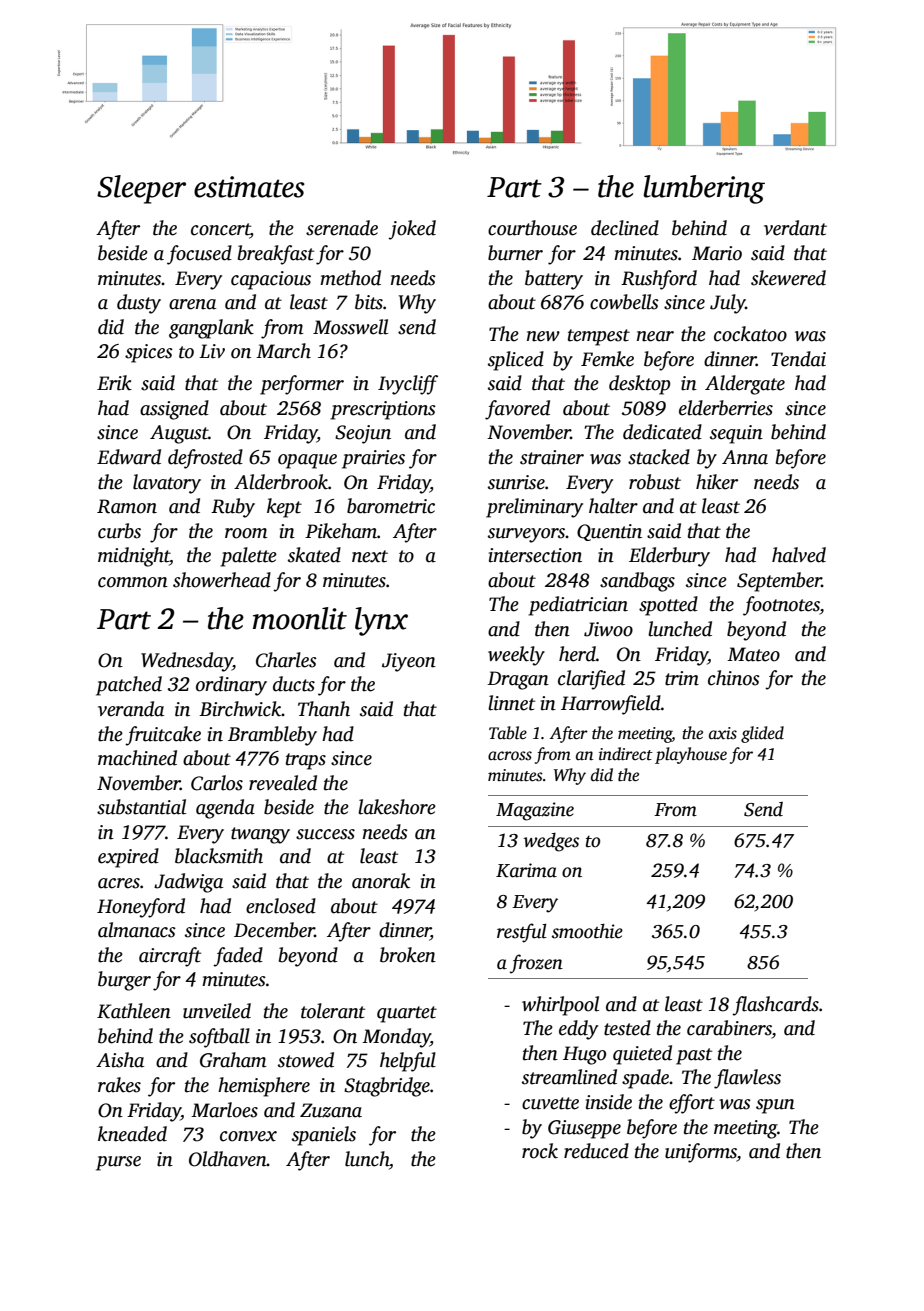 The image size is (924, 1311). What do you see at coordinates (228, 1159) in the image?
I see `Oldhaven` at bounding box center [228, 1159].
